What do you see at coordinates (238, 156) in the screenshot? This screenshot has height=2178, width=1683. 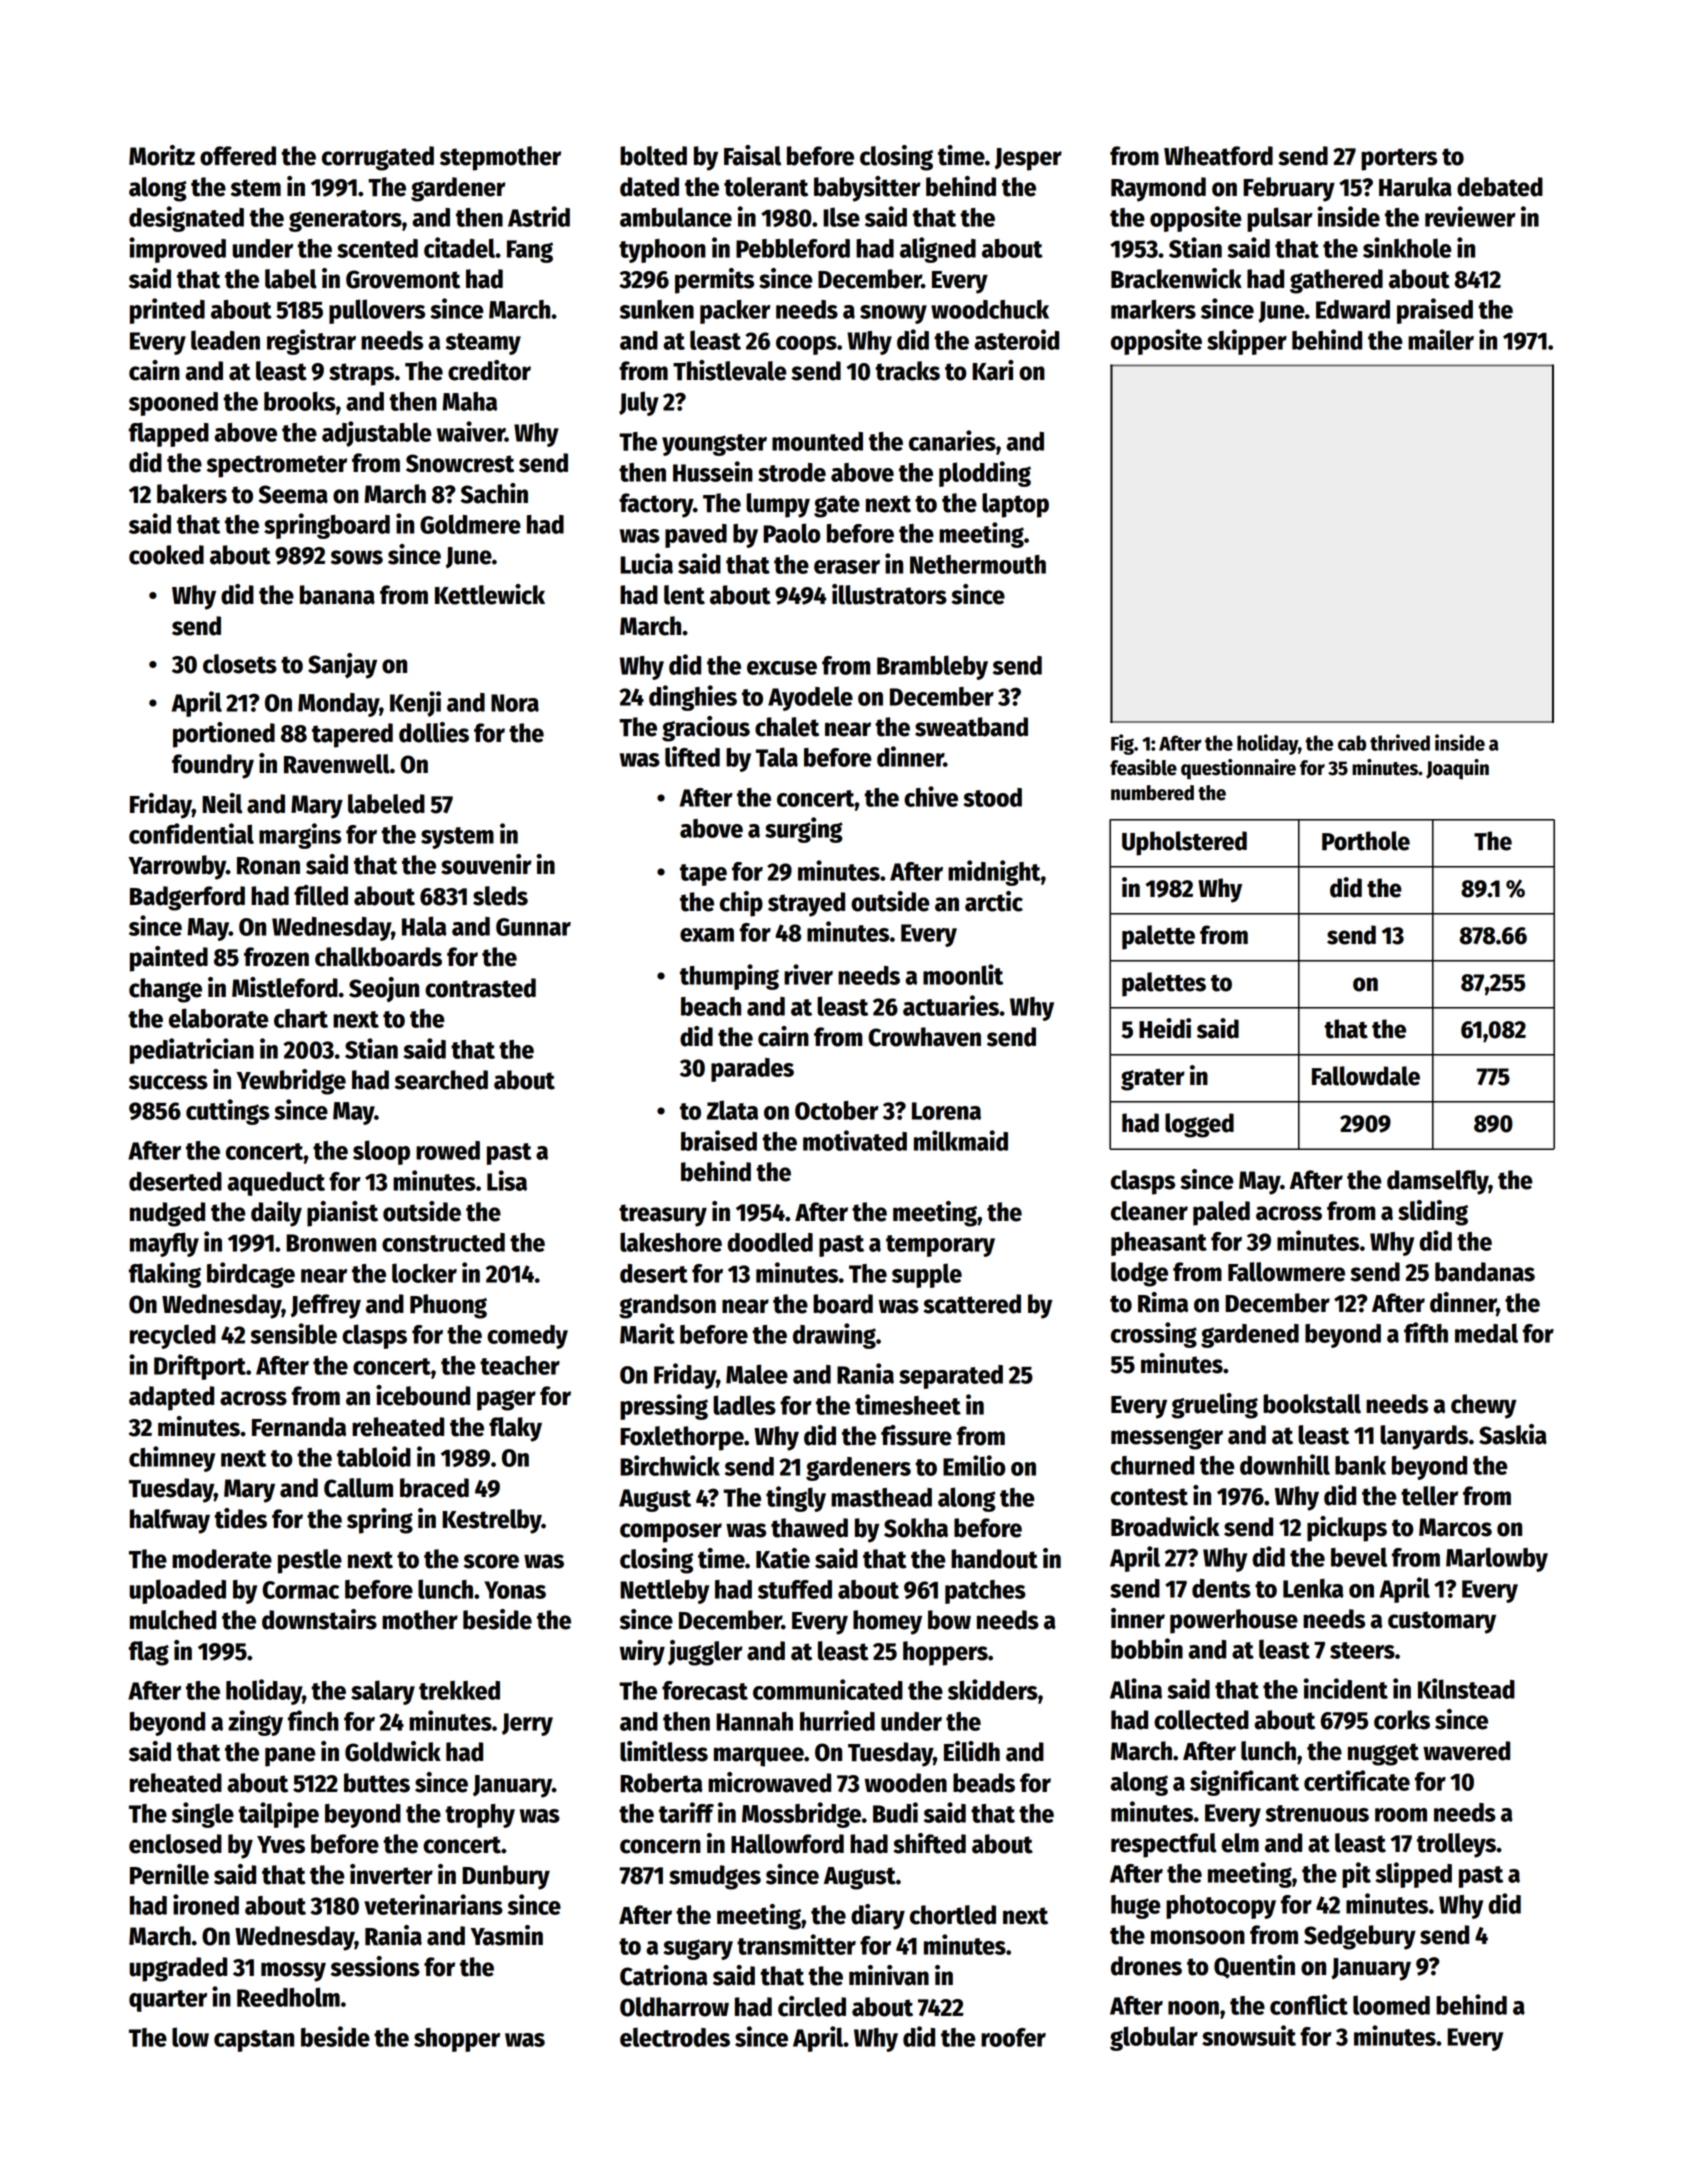 I see `offered` at bounding box center [238, 156].
